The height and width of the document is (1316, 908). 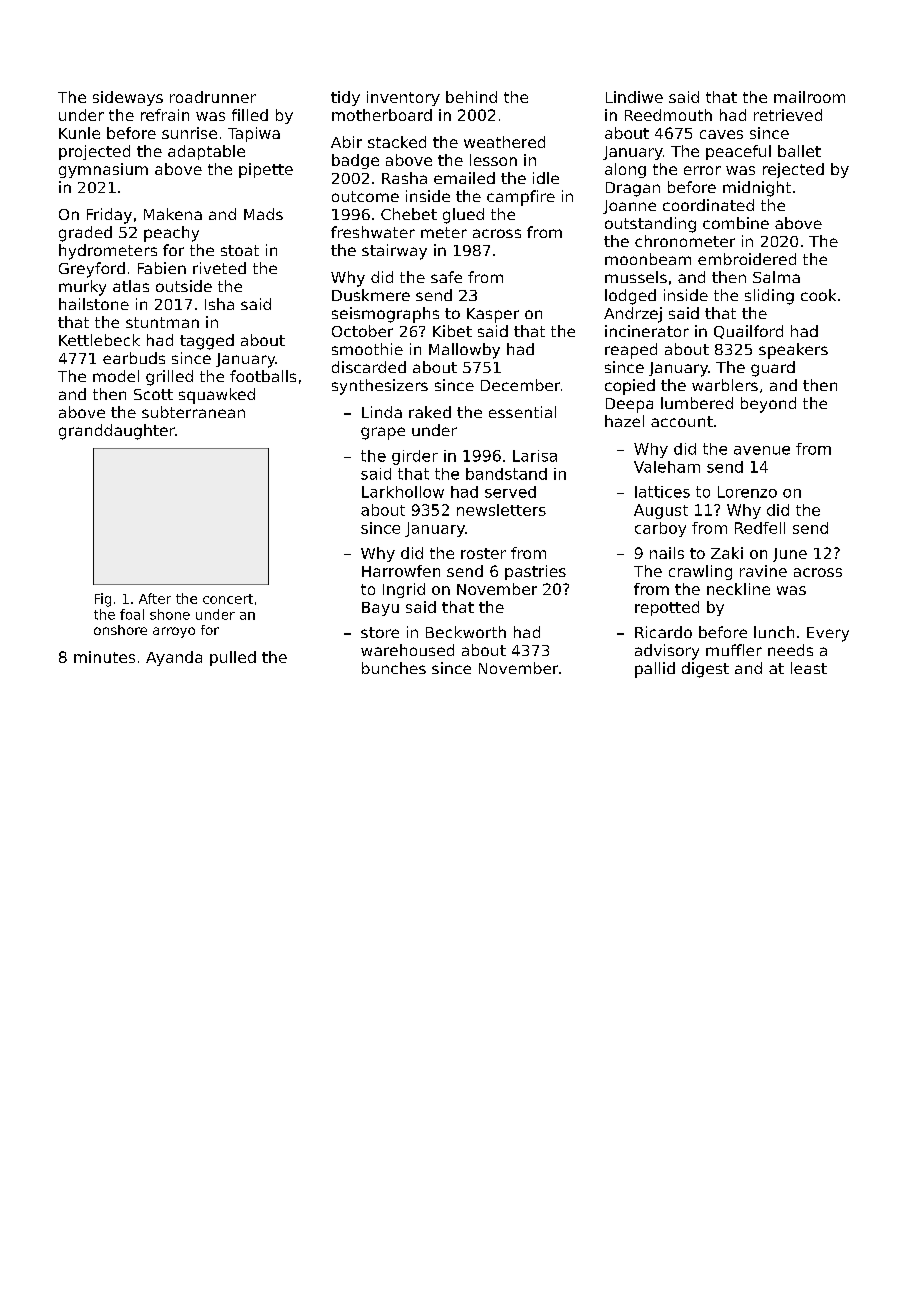 What do you see at coordinates (254, 134) in the document?
I see `Tapiwa` at bounding box center [254, 134].
